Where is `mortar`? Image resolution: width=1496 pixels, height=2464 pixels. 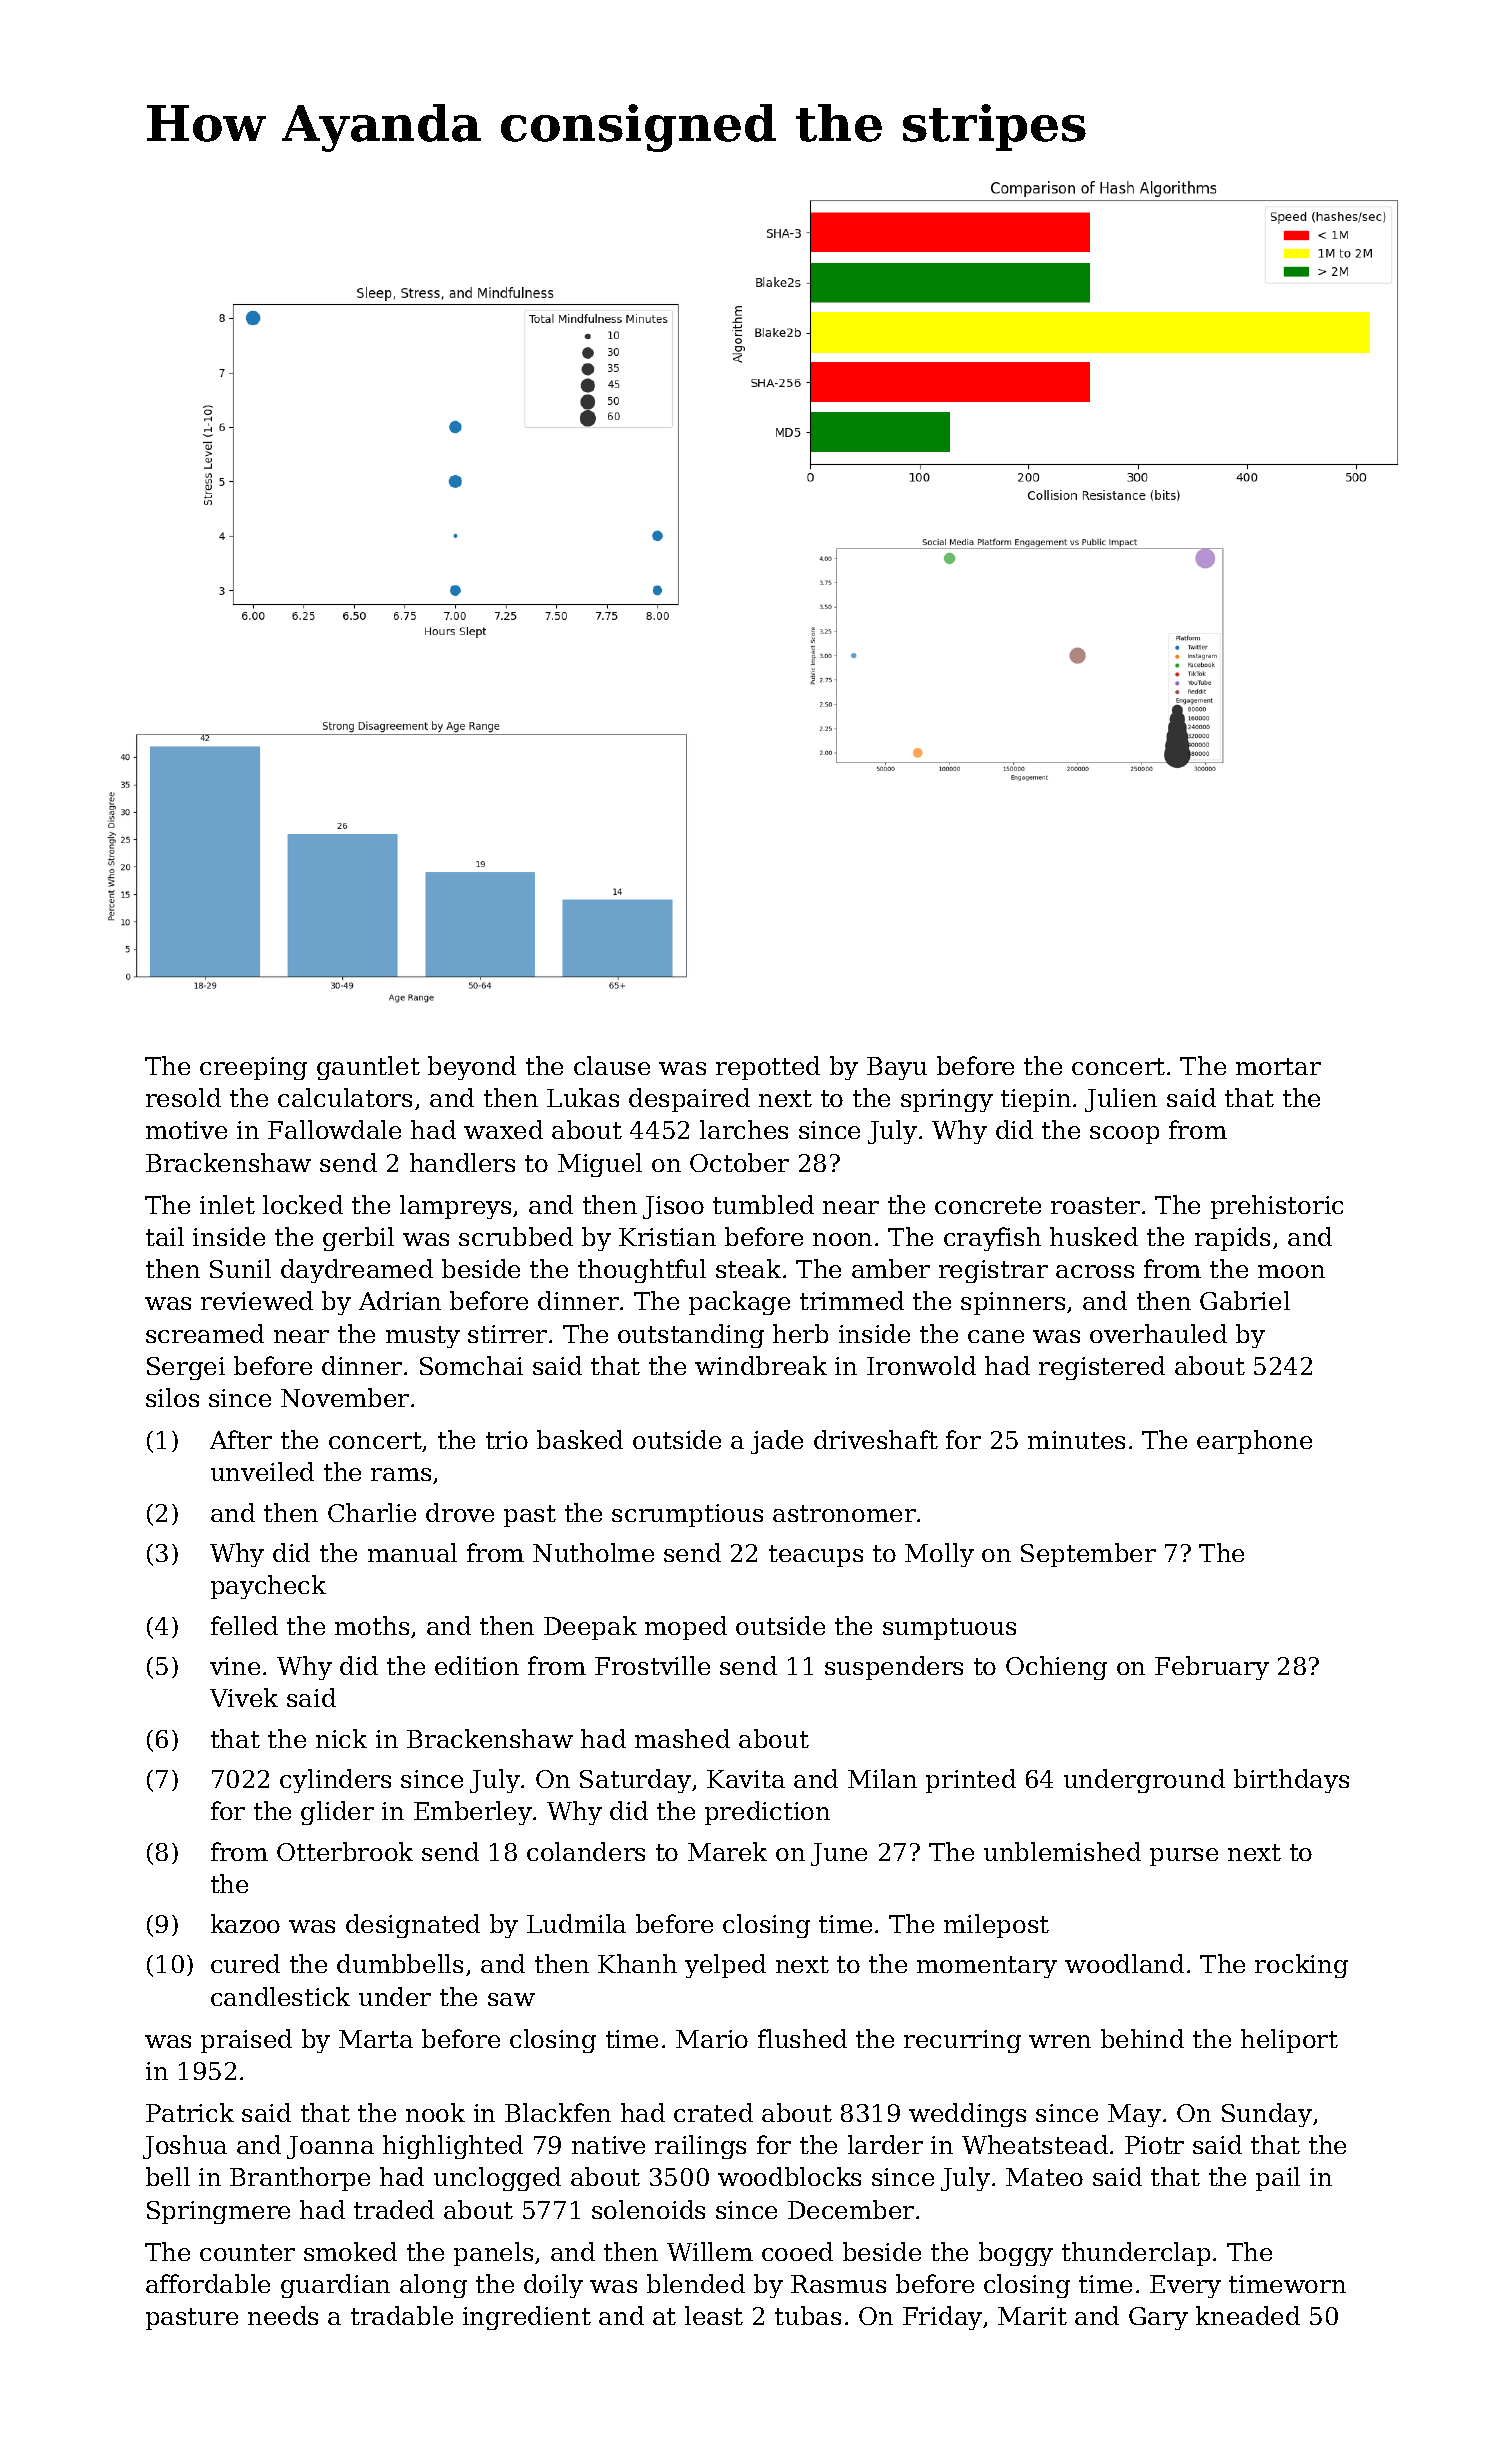 mortar is located at coordinates (1278, 1066).
